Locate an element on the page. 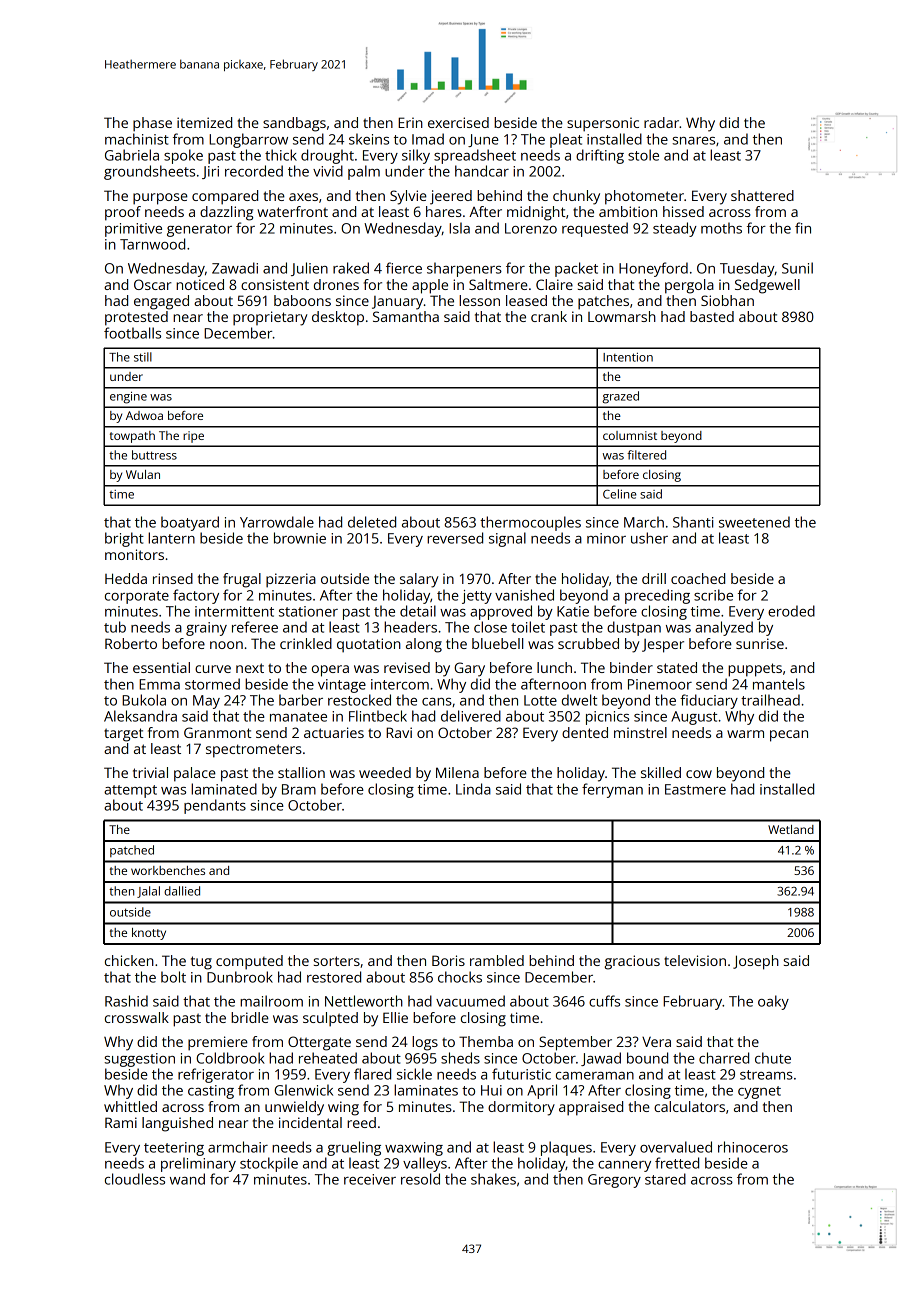 This image has height=1311, width=924. wand is located at coordinates (187, 1179).
